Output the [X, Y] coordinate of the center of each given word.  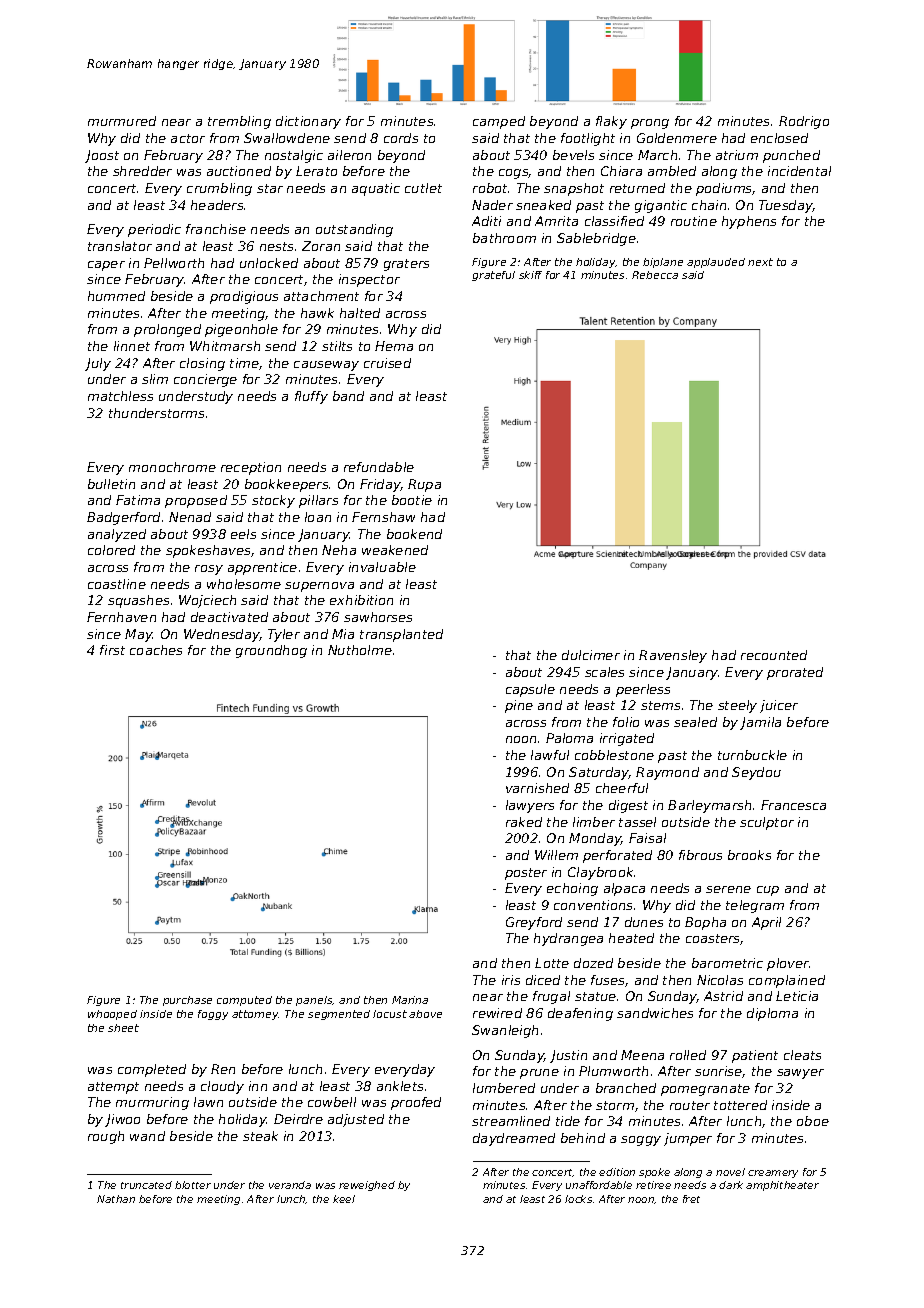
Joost [102, 156]
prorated [795, 673]
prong [650, 124]
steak [260, 1136]
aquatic [376, 189]
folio [626, 722]
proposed [196, 501]
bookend [414, 534]
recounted [774, 655]
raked [524, 822]
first [112, 650]
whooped [112, 1015]
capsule [530, 690]
